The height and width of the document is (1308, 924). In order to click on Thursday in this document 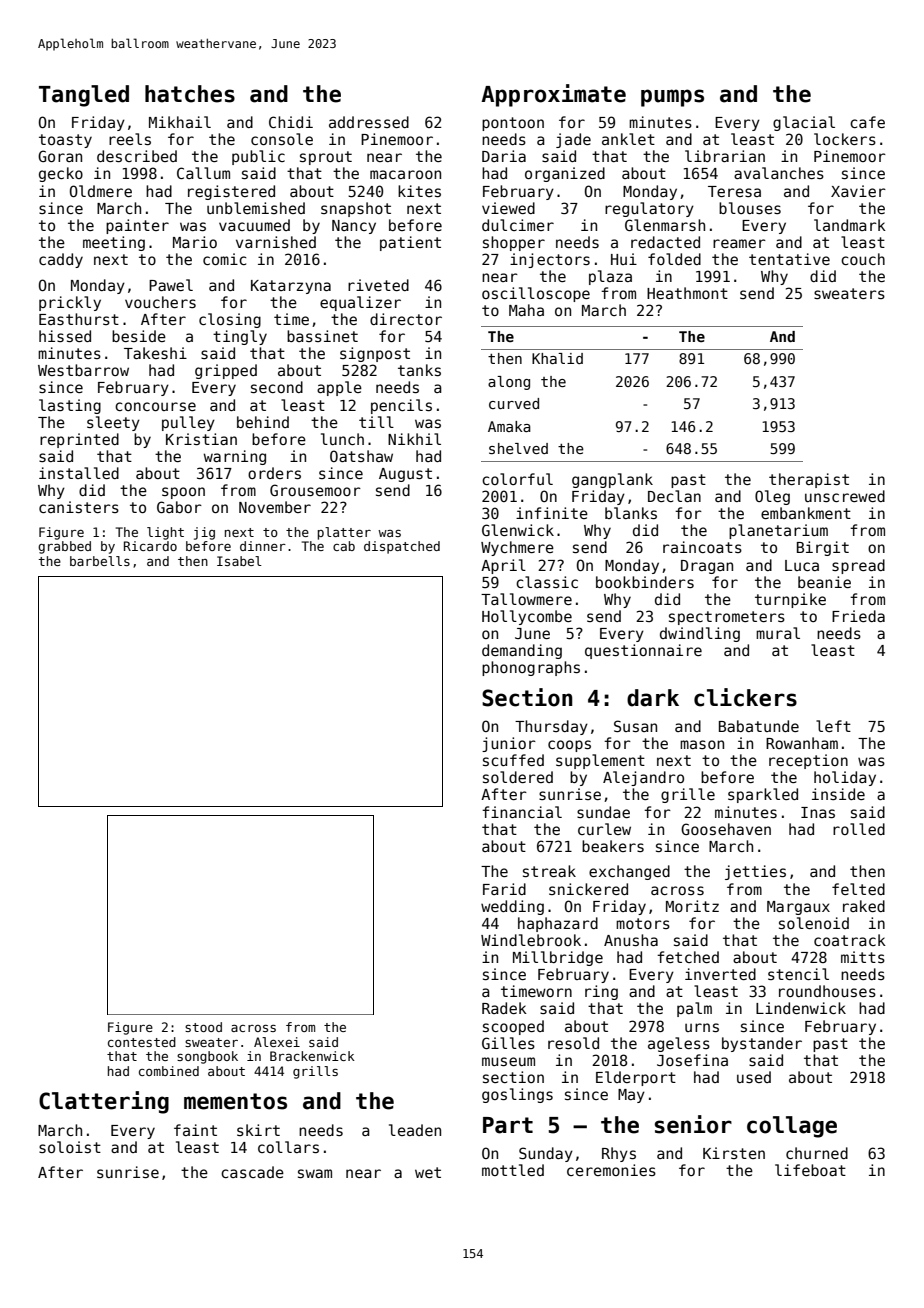, I will do `click(551, 727)`.
